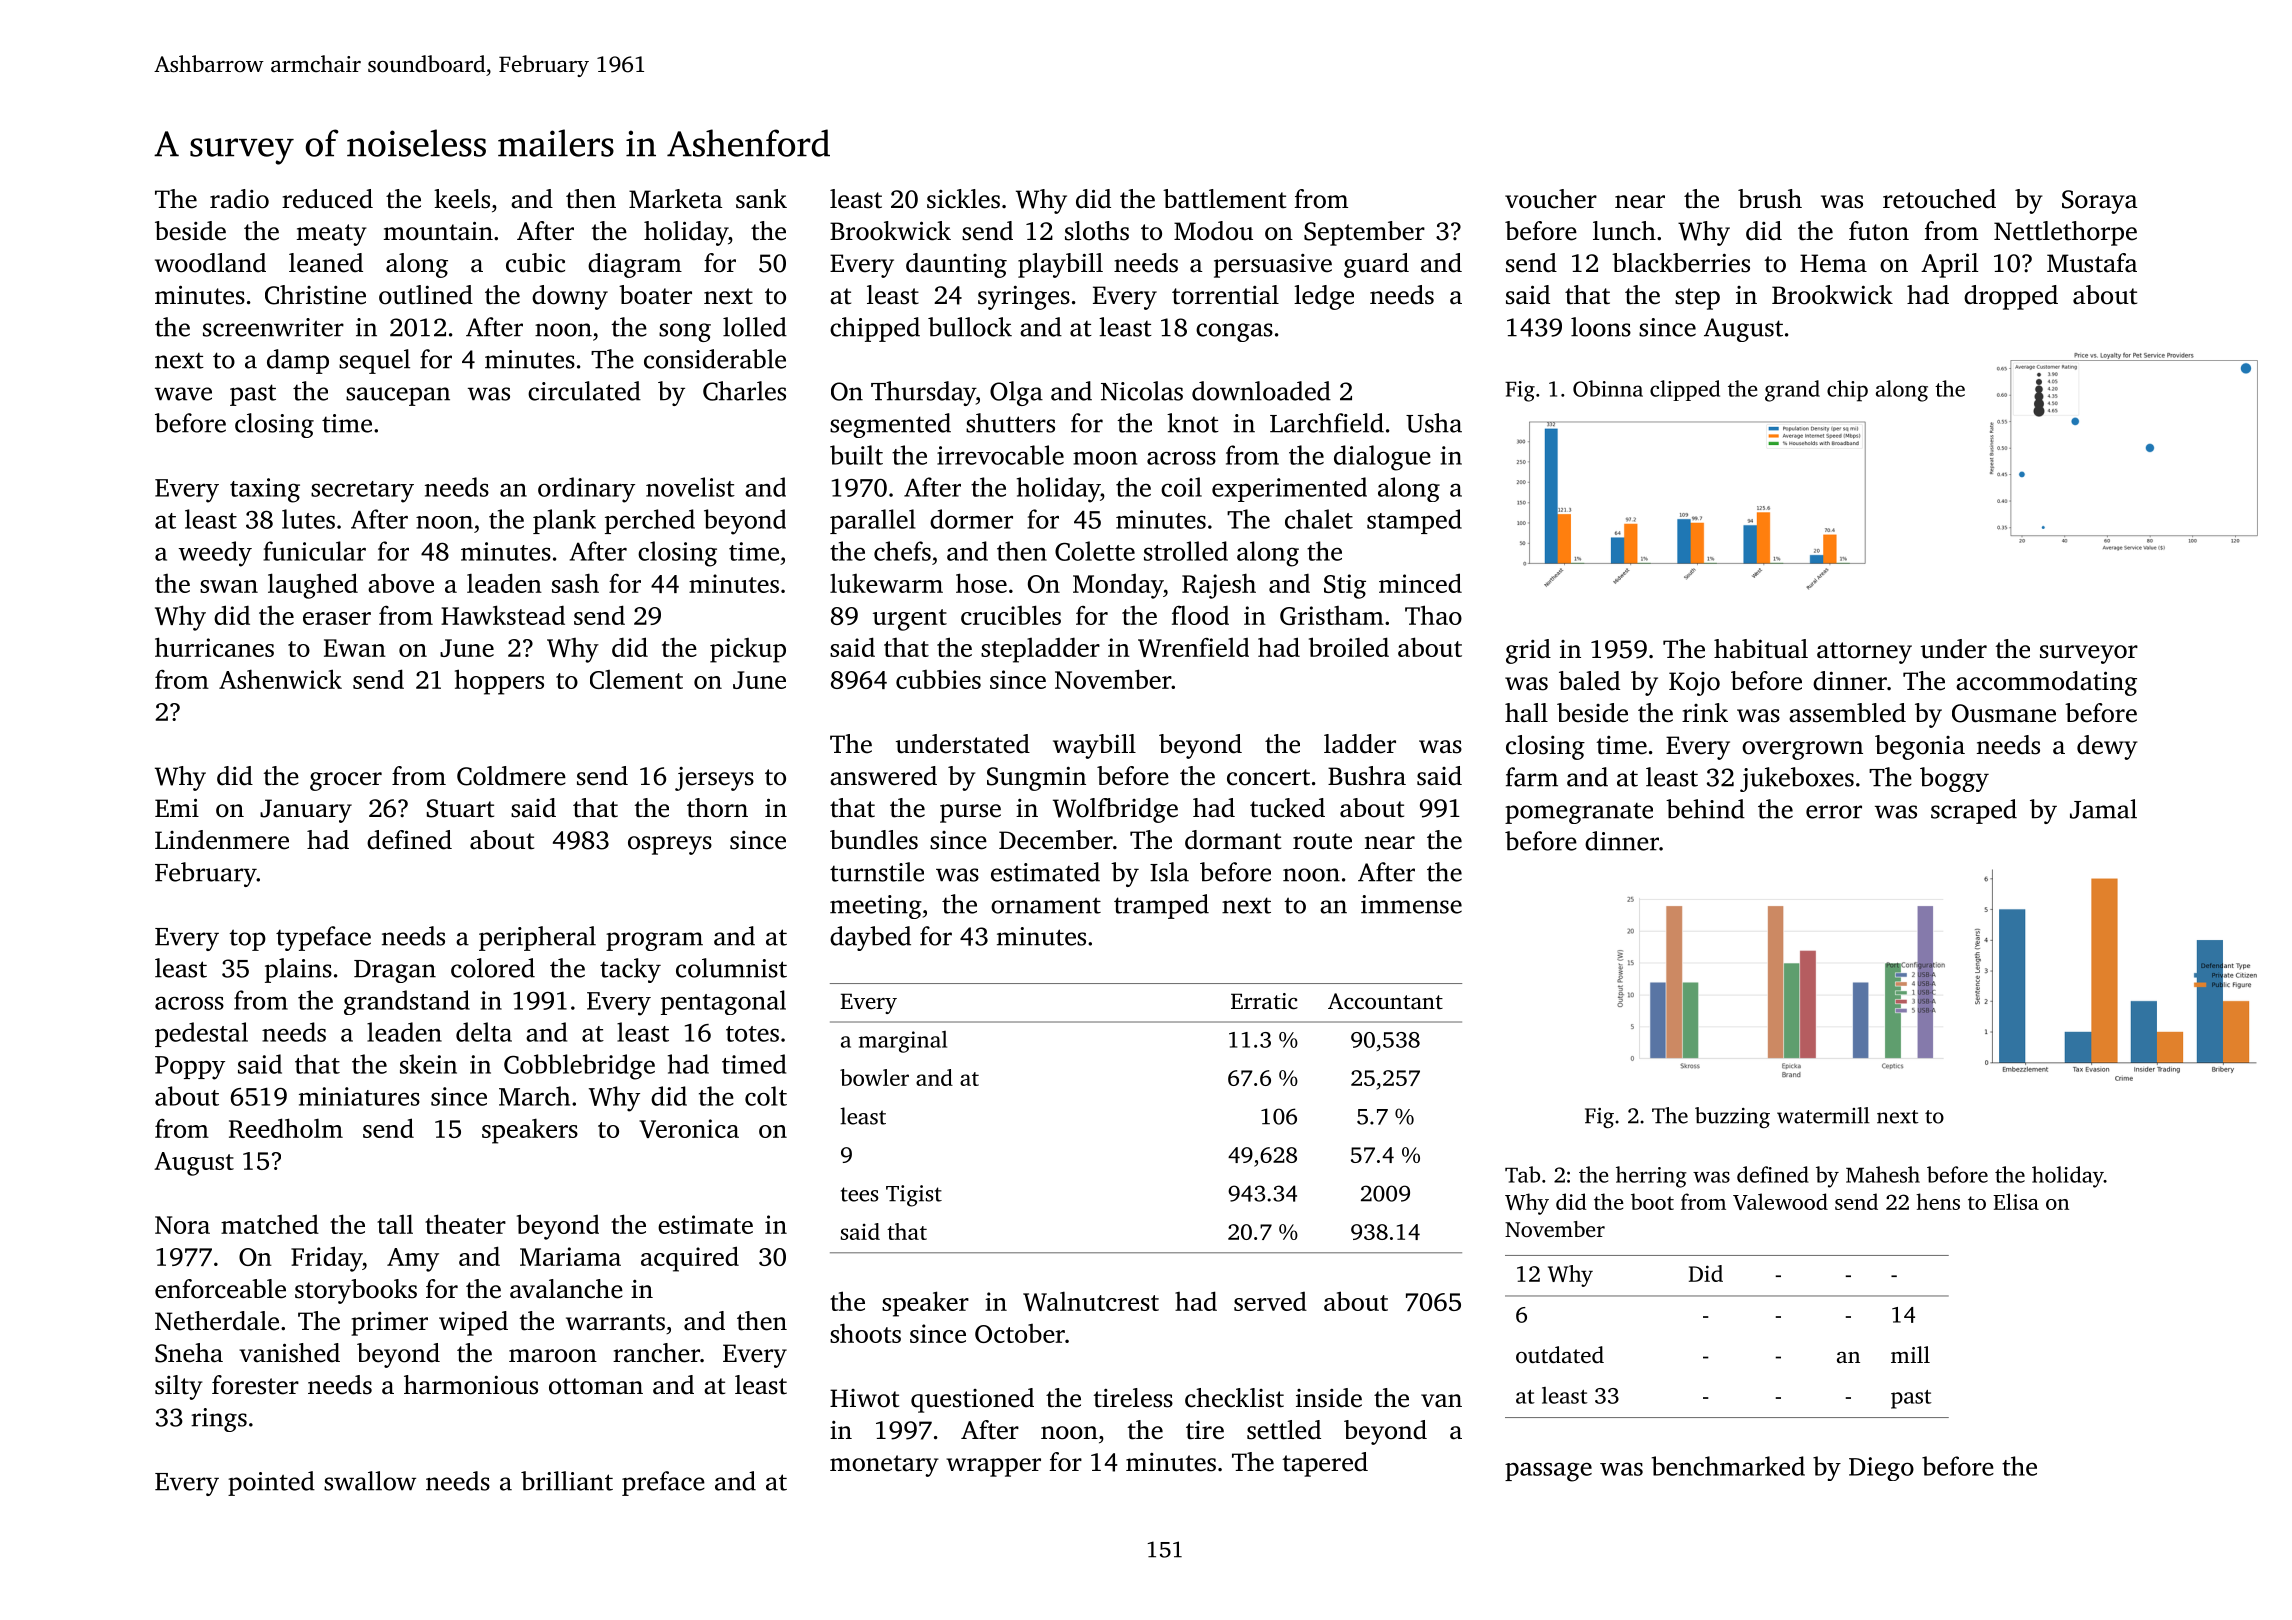 This document has height=1620, width=2292. What do you see at coordinates (265, 490) in the document?
I see `taxing` at bounding box center [265, 490].
